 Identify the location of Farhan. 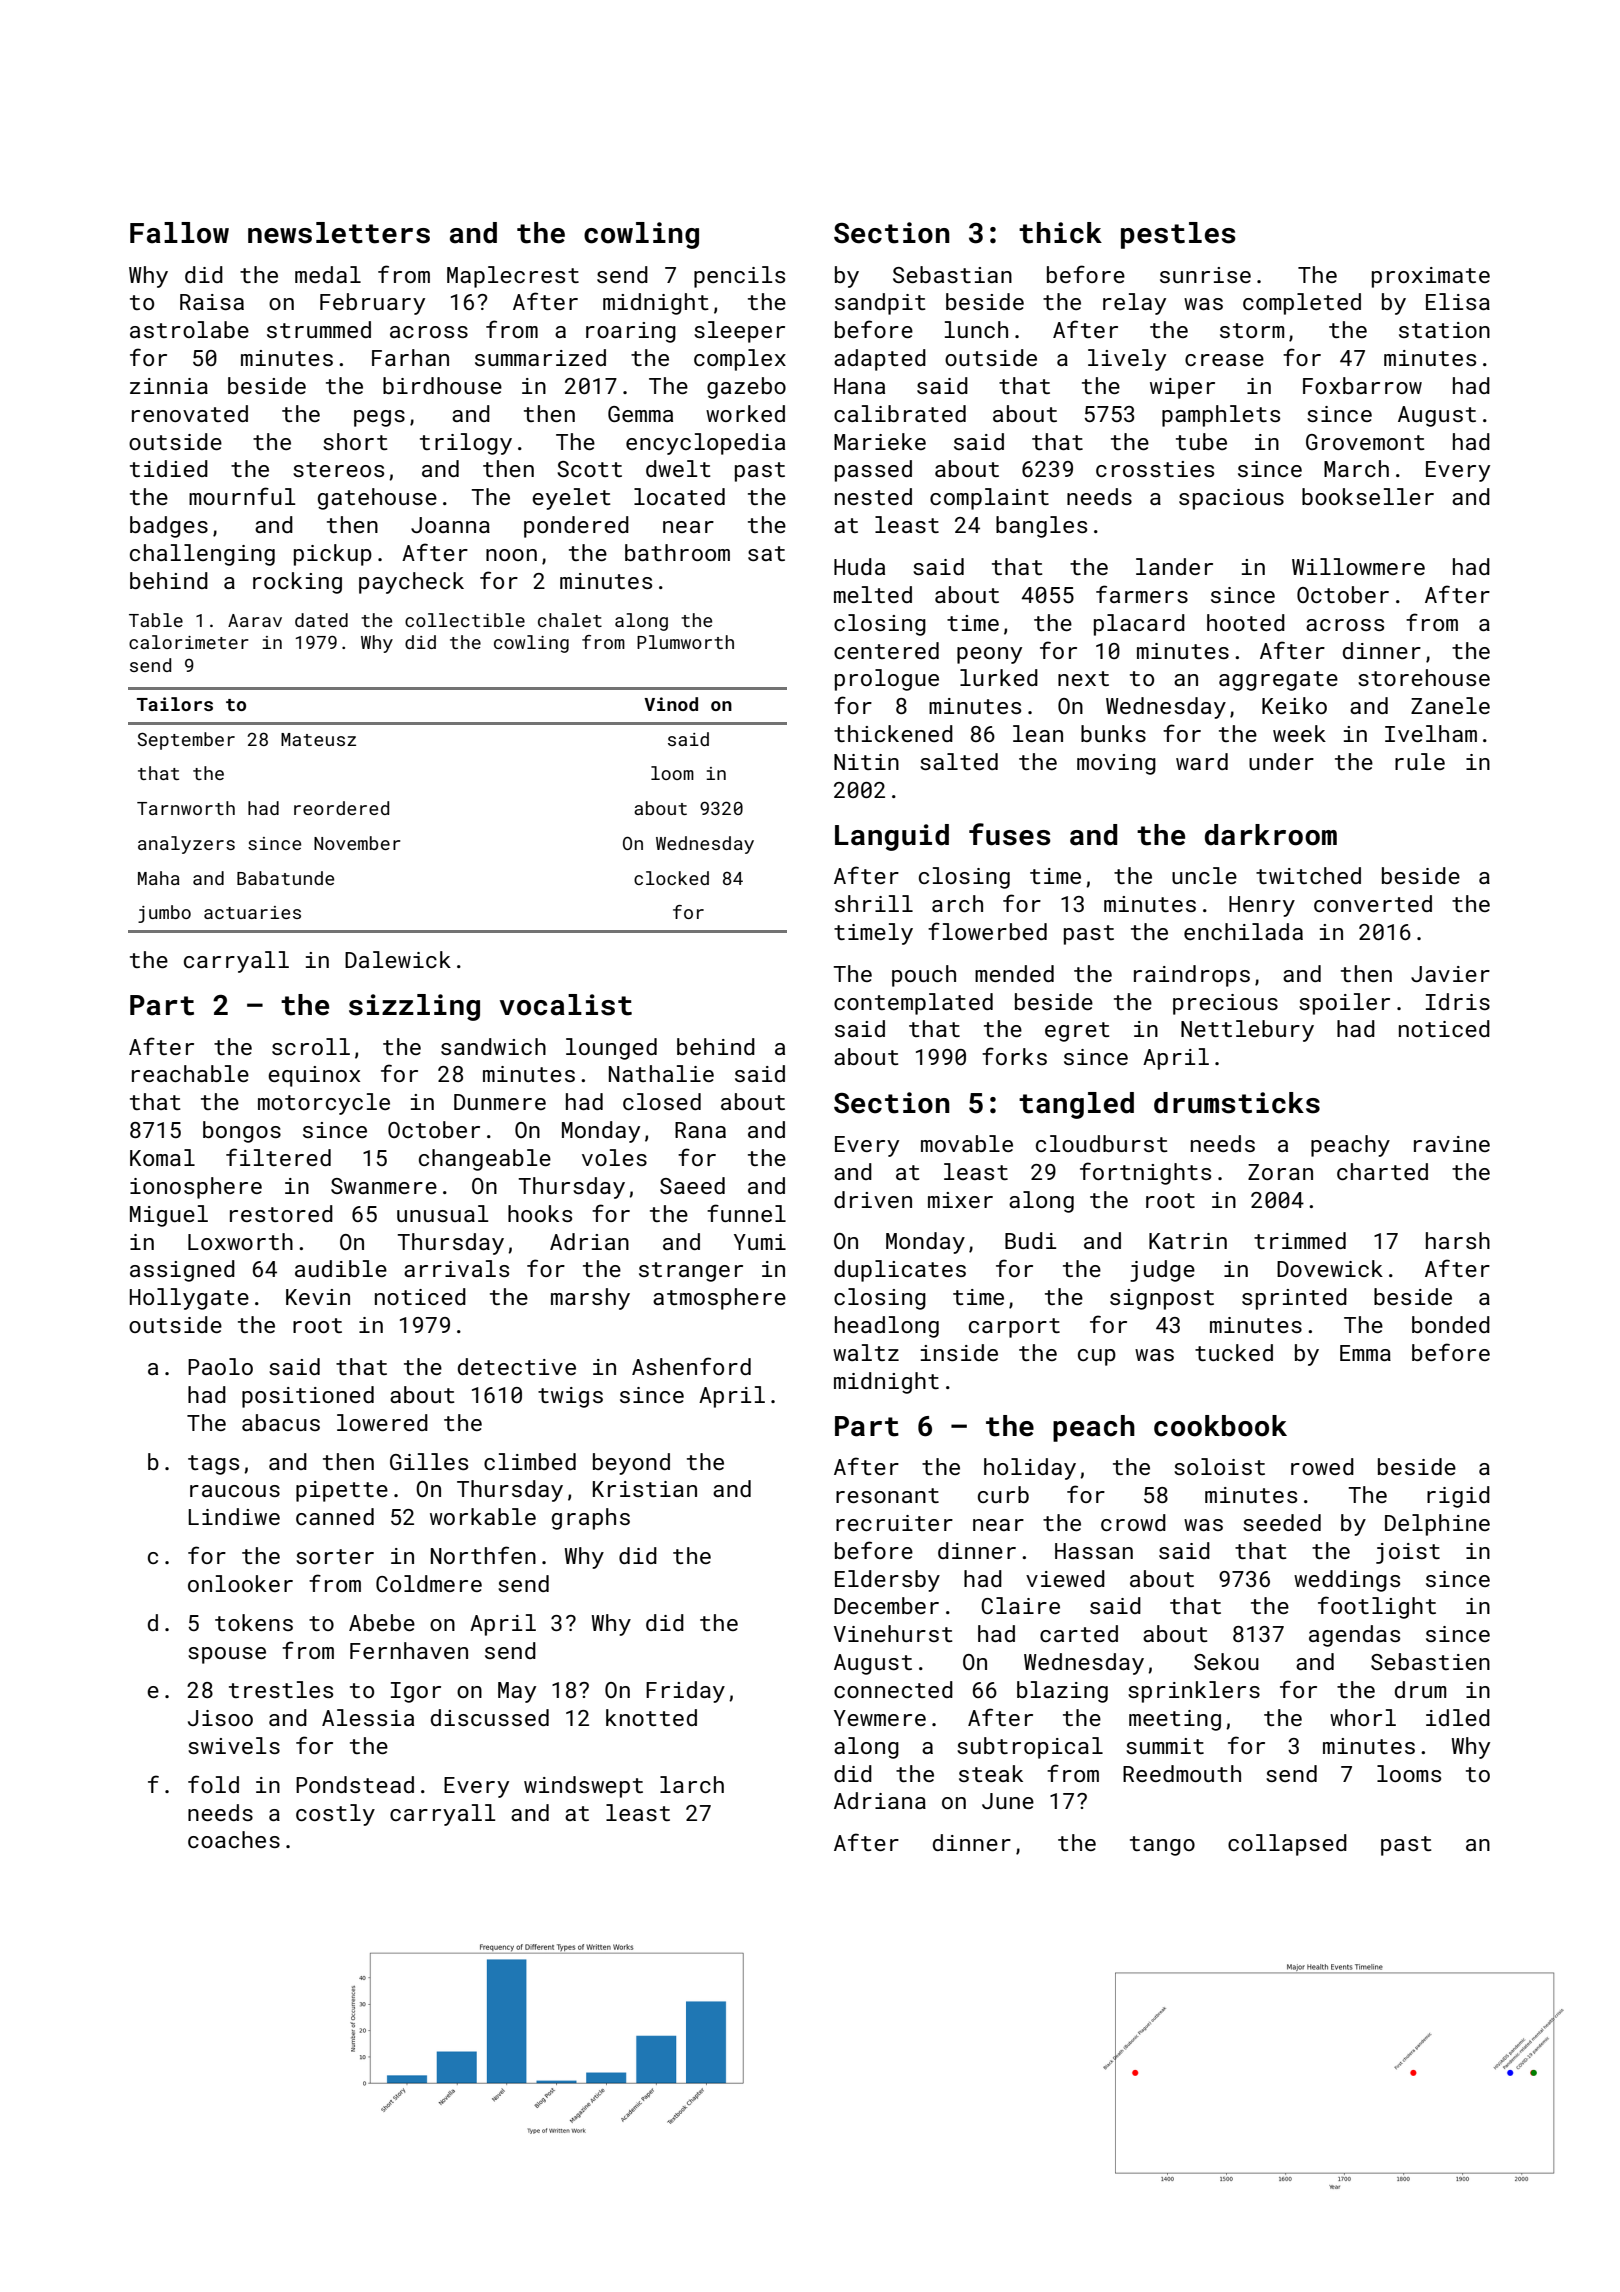
(410, 357).
